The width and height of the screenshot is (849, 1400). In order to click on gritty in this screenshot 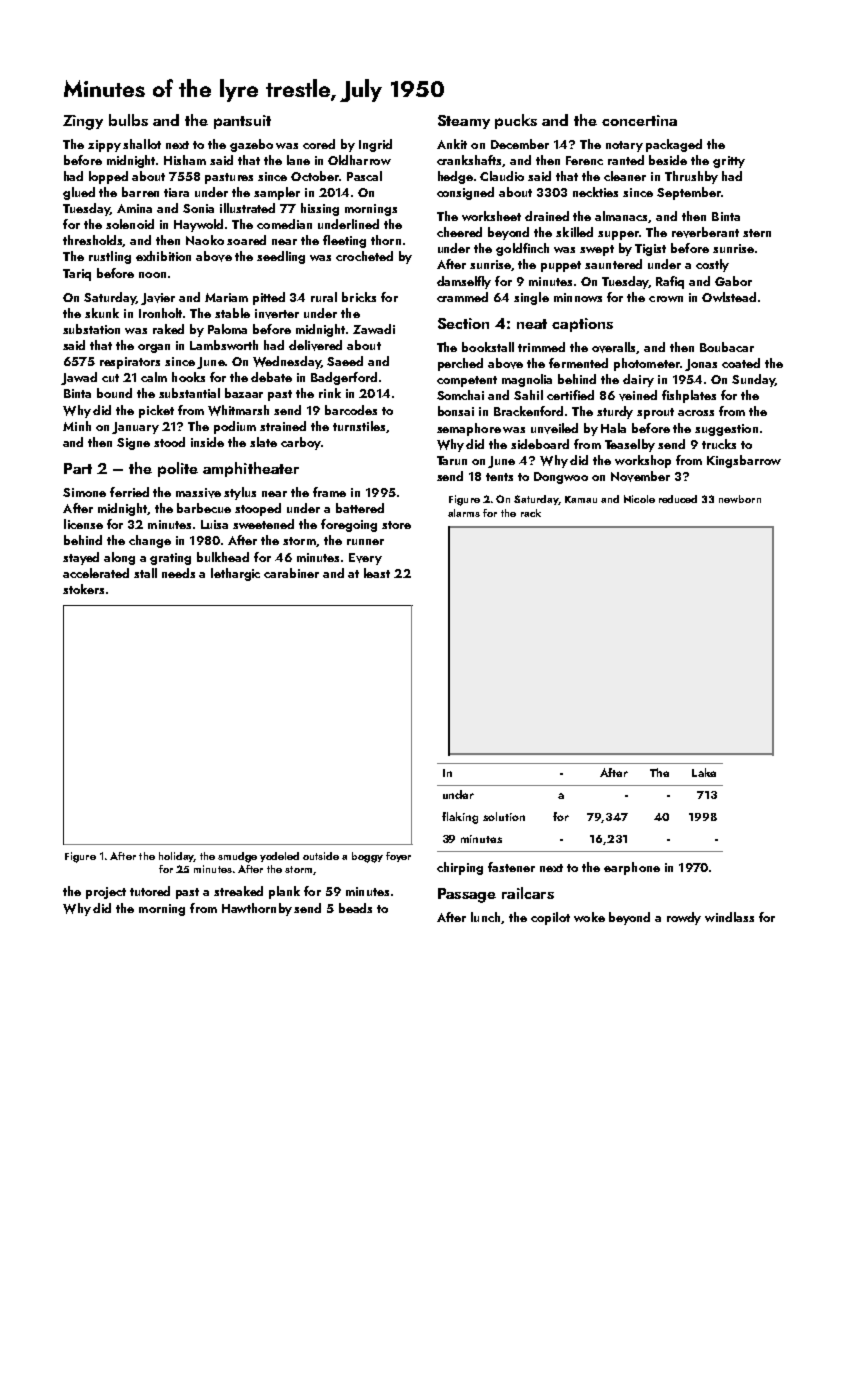, I will do `click(729, 162)`.
